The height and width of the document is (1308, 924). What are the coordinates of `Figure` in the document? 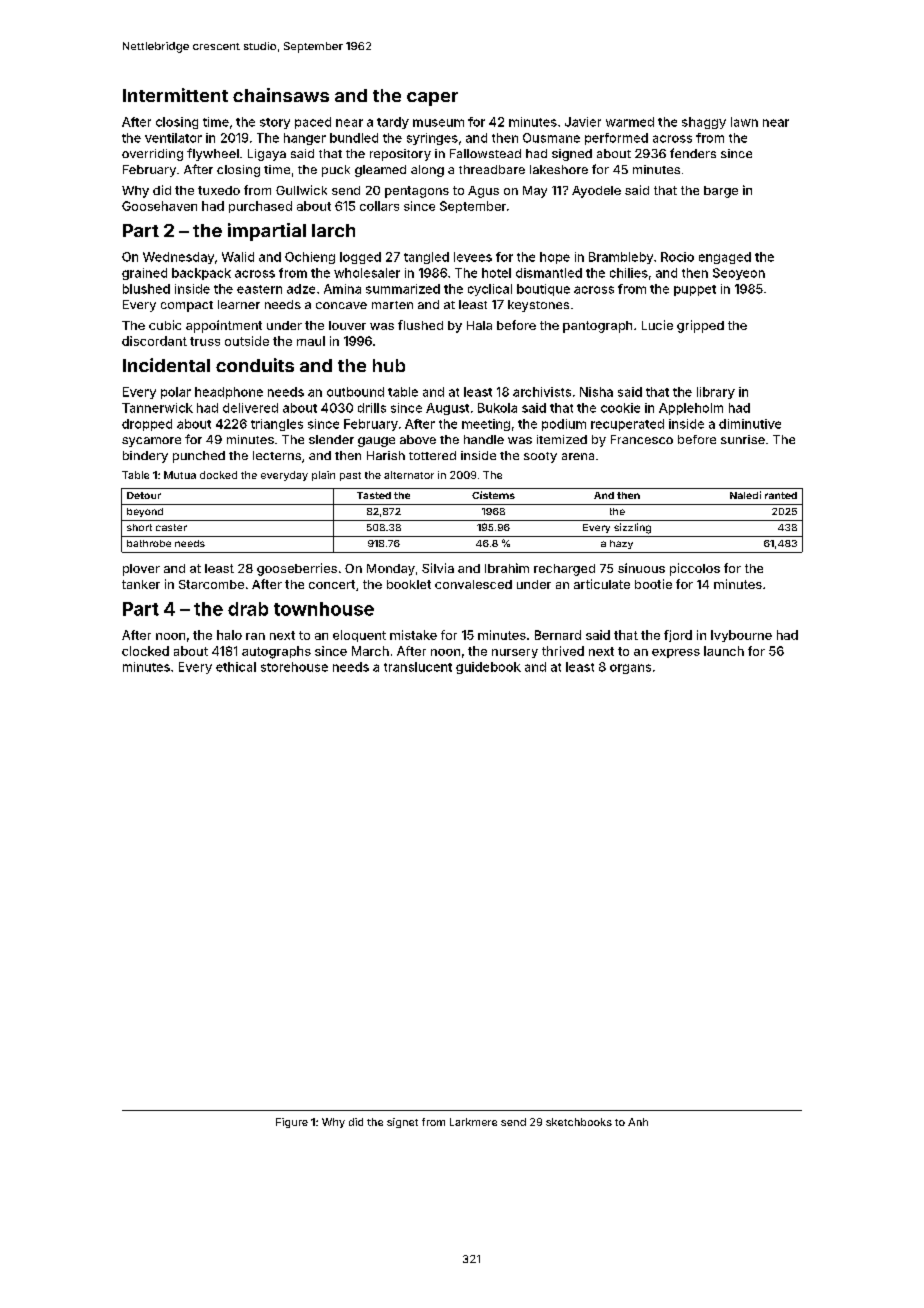 It's located at (292, 1123).
